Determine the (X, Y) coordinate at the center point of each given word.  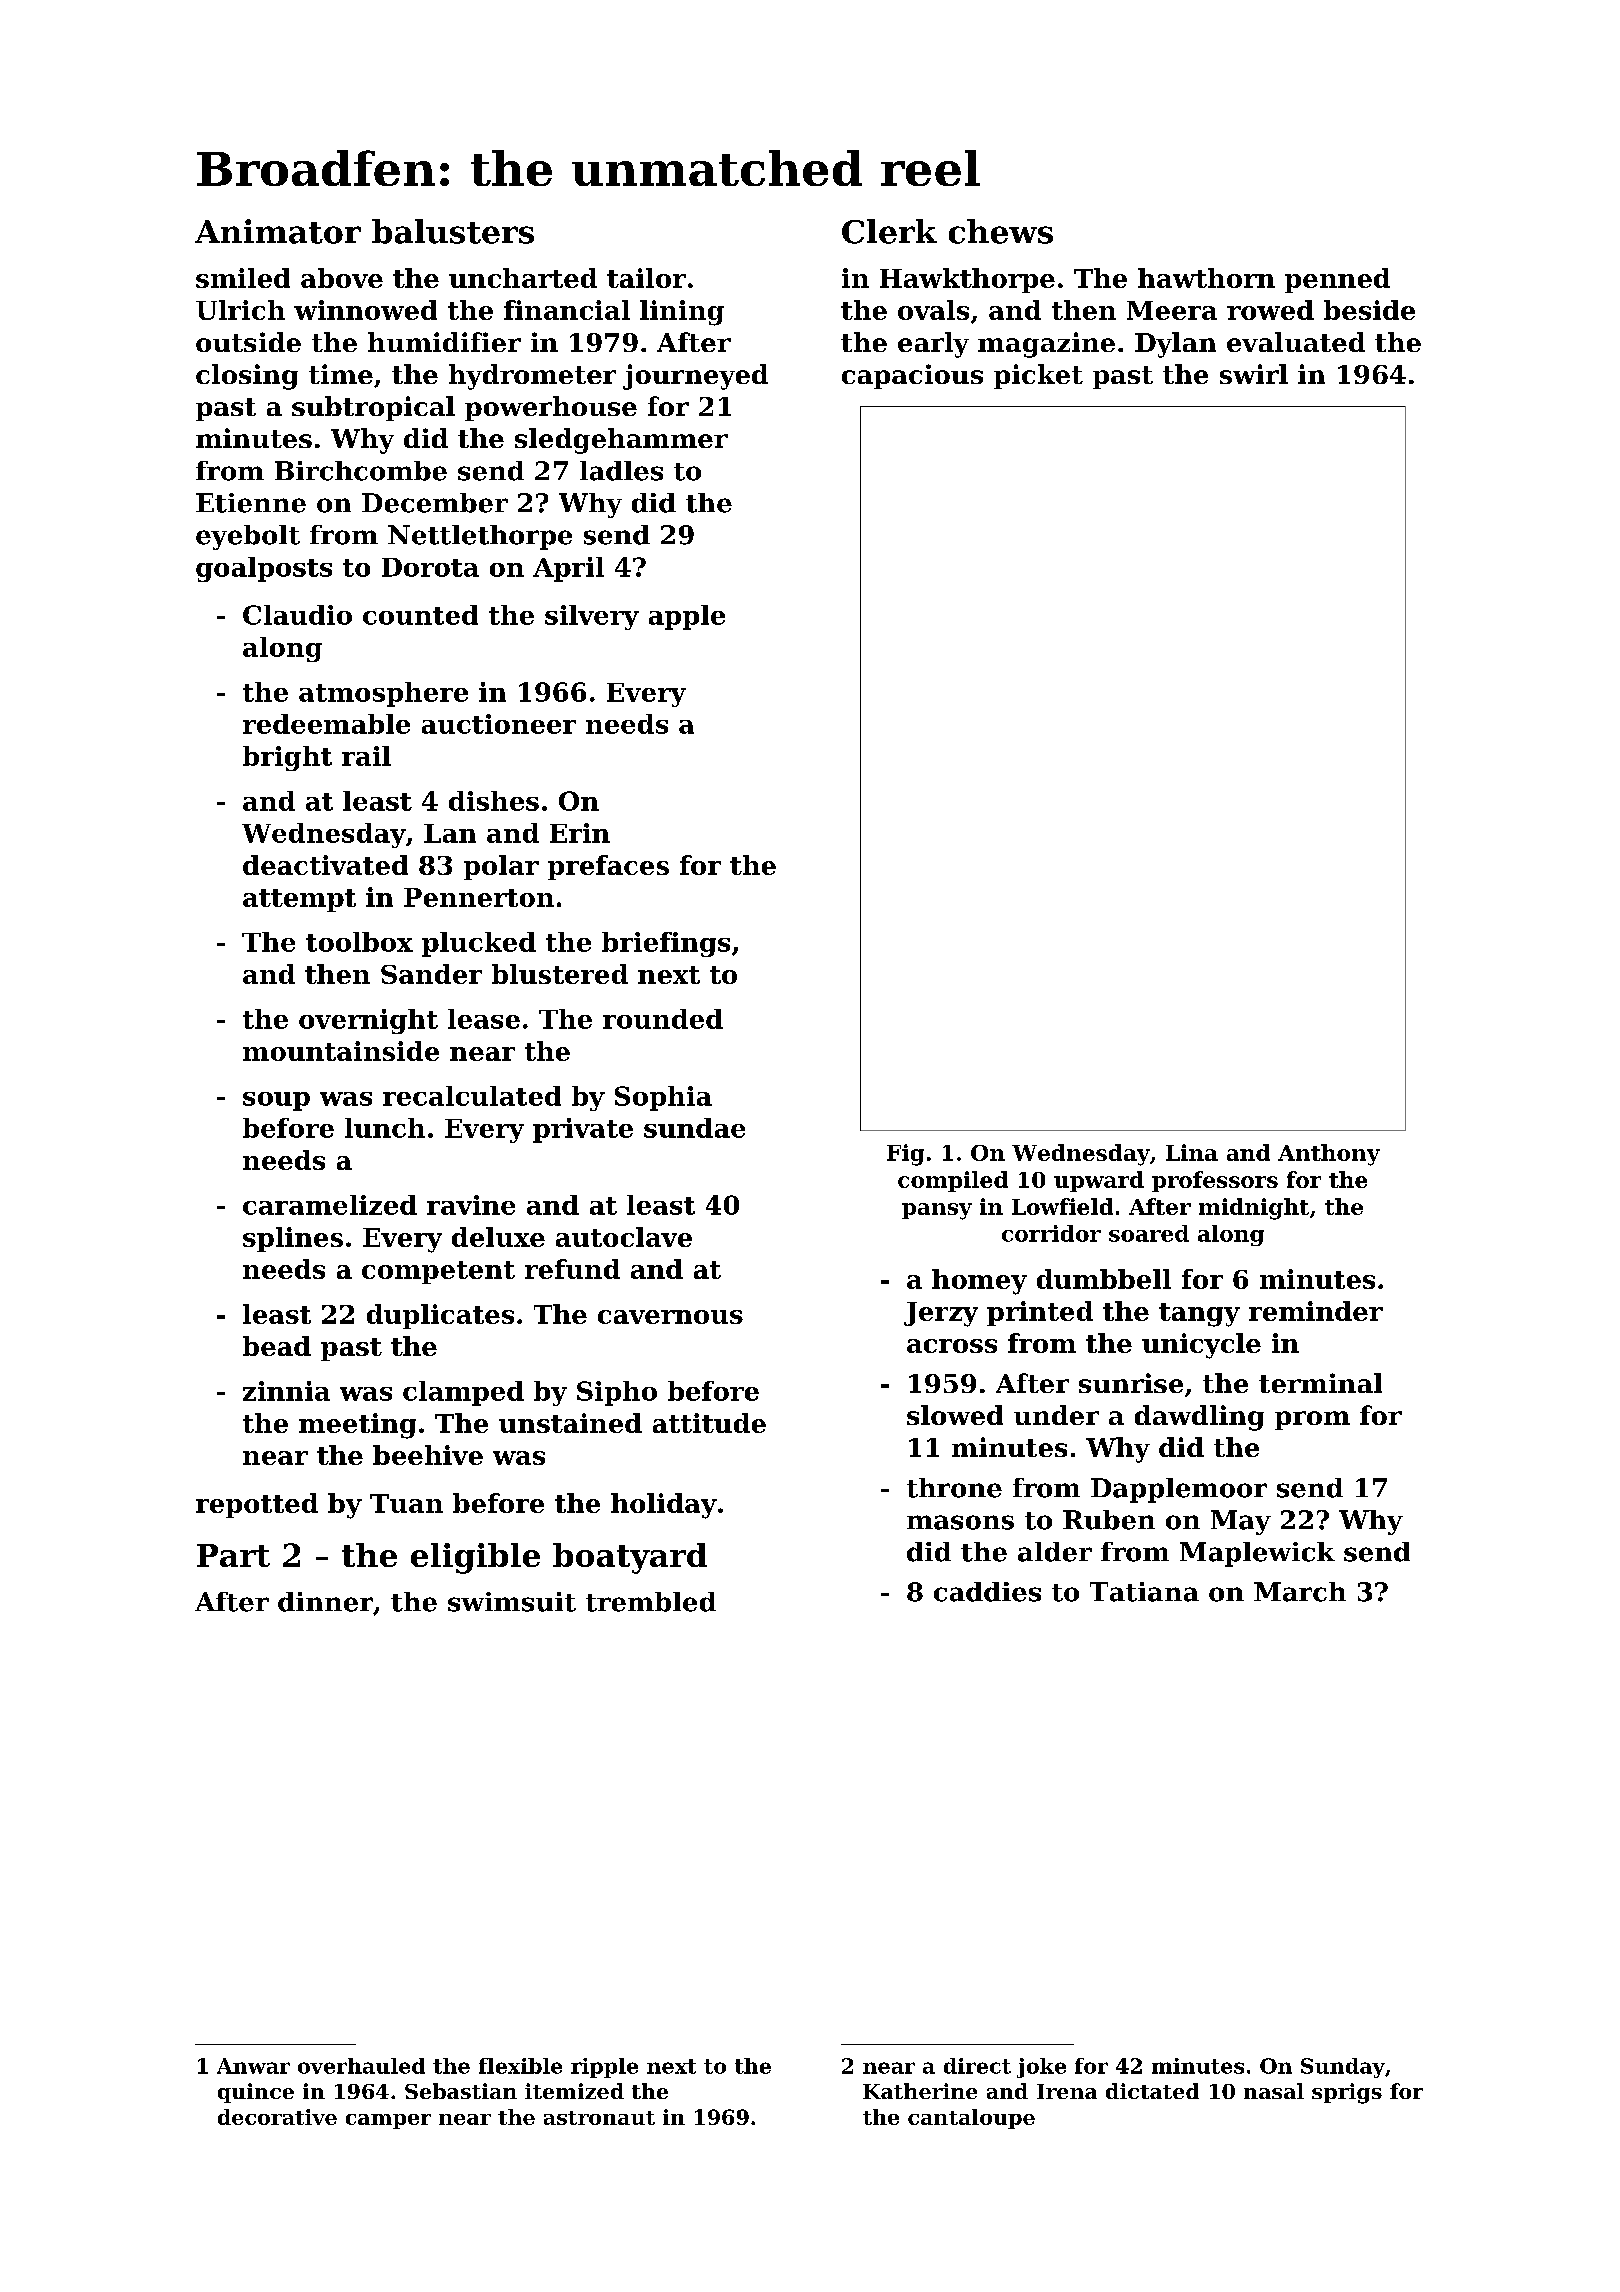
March (1300, 1592)
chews (1001, 231)
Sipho (617, 1393)
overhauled (361, 2066)
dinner (325, 1602)
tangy (1199, 1315)
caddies (987, 1592)
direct (977, 2066)
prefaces (608, 867)
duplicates (440, 1316)
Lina (1192, 1152)
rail (366, 756)
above (342, 278)
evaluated (1296, 342)
